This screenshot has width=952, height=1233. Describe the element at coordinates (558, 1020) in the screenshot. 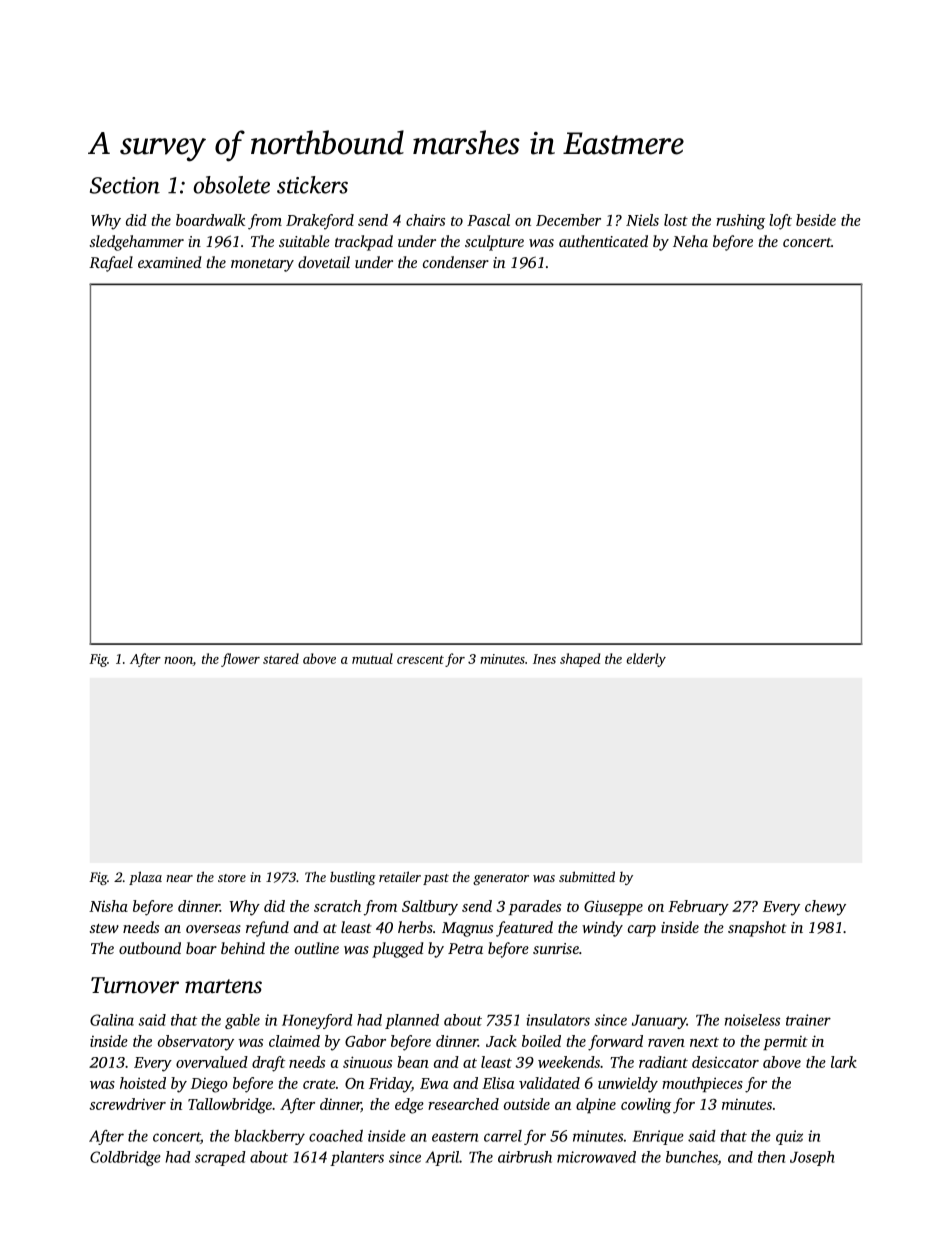

I see `insulators` at that location.
